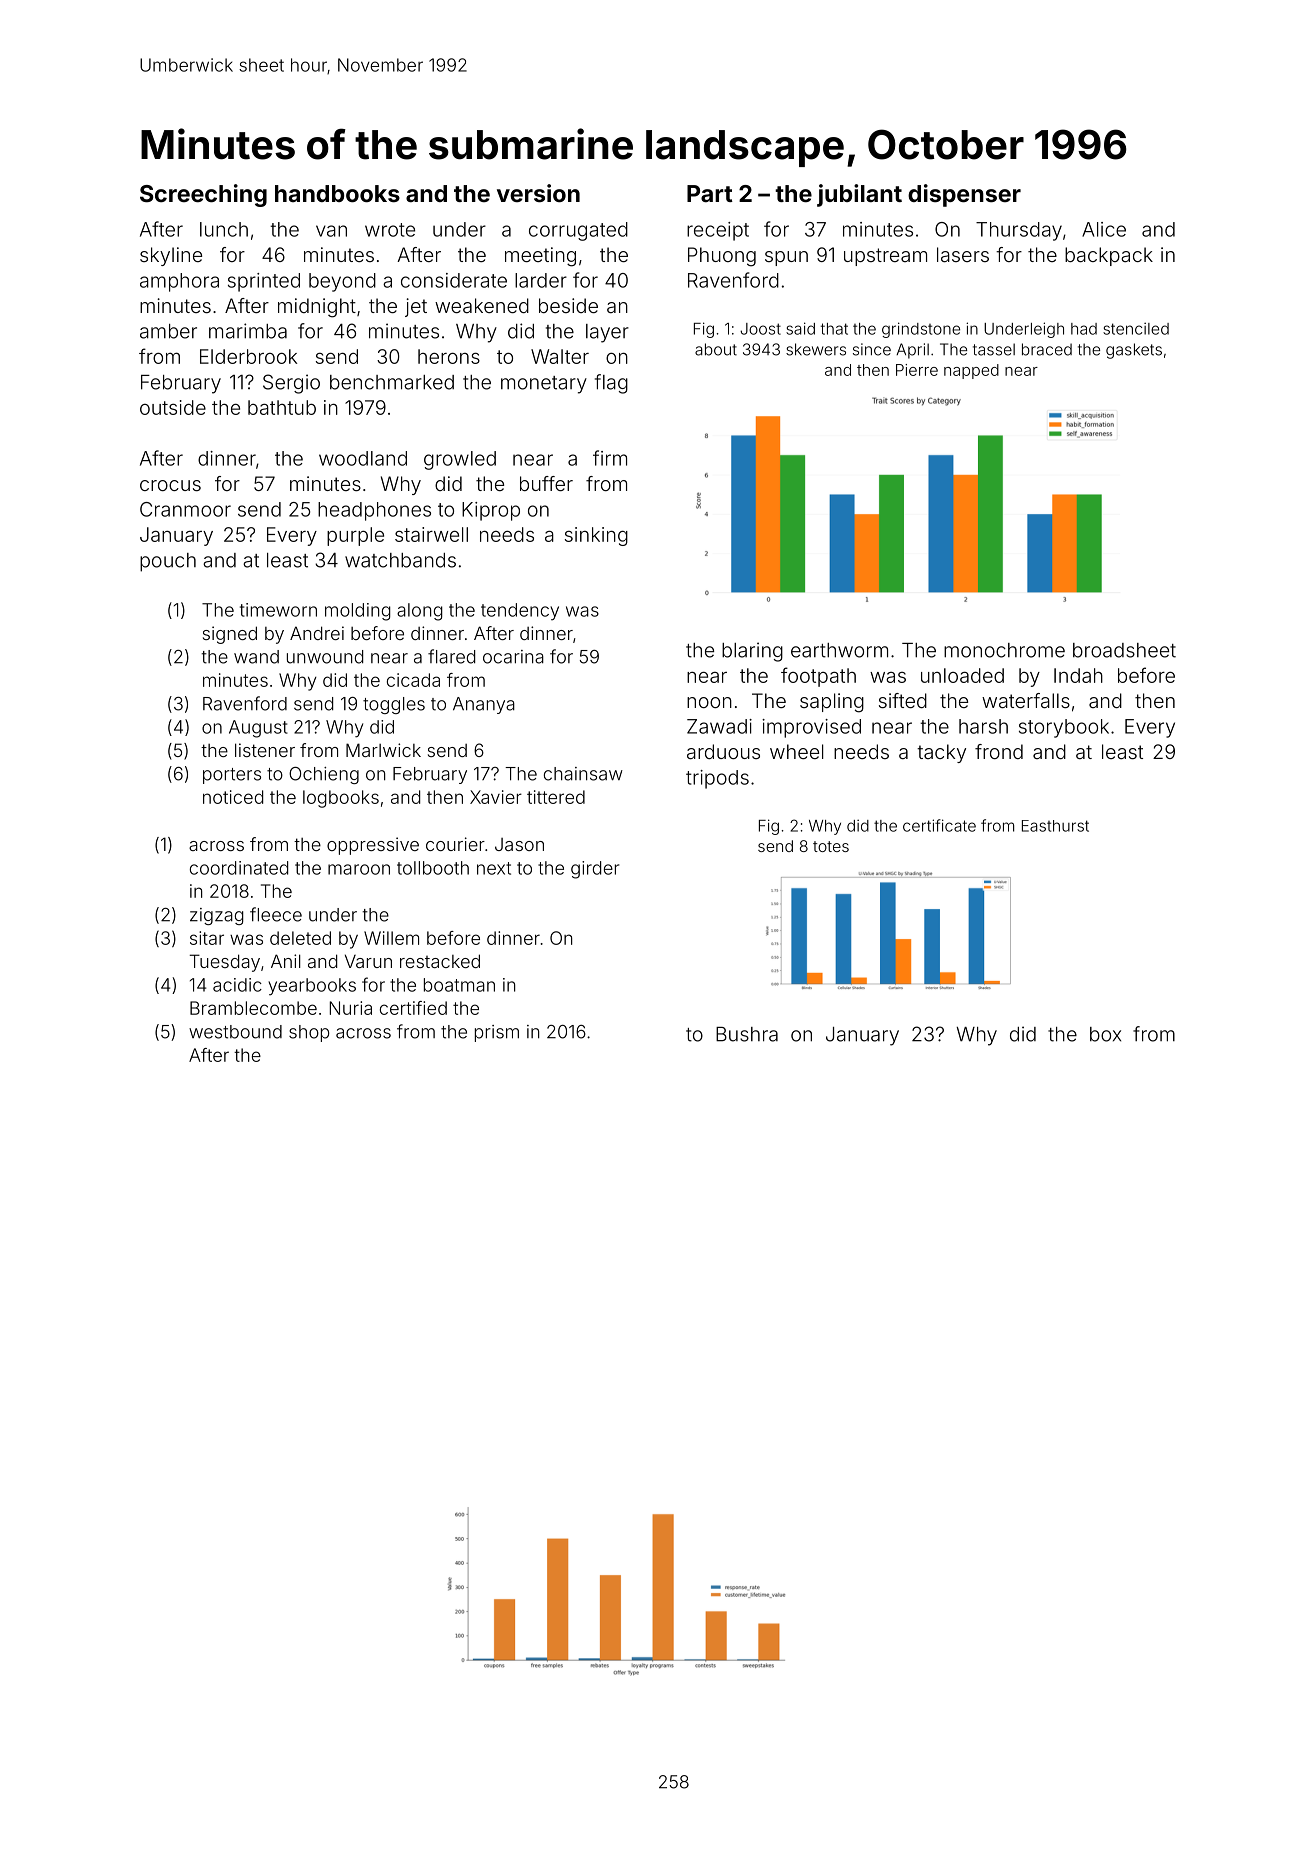 The height and width of the image is (1859, 1315). What do you see at coordinates (939, 825) in the image?
I see `certificate` at bounding box center [939, 825].
